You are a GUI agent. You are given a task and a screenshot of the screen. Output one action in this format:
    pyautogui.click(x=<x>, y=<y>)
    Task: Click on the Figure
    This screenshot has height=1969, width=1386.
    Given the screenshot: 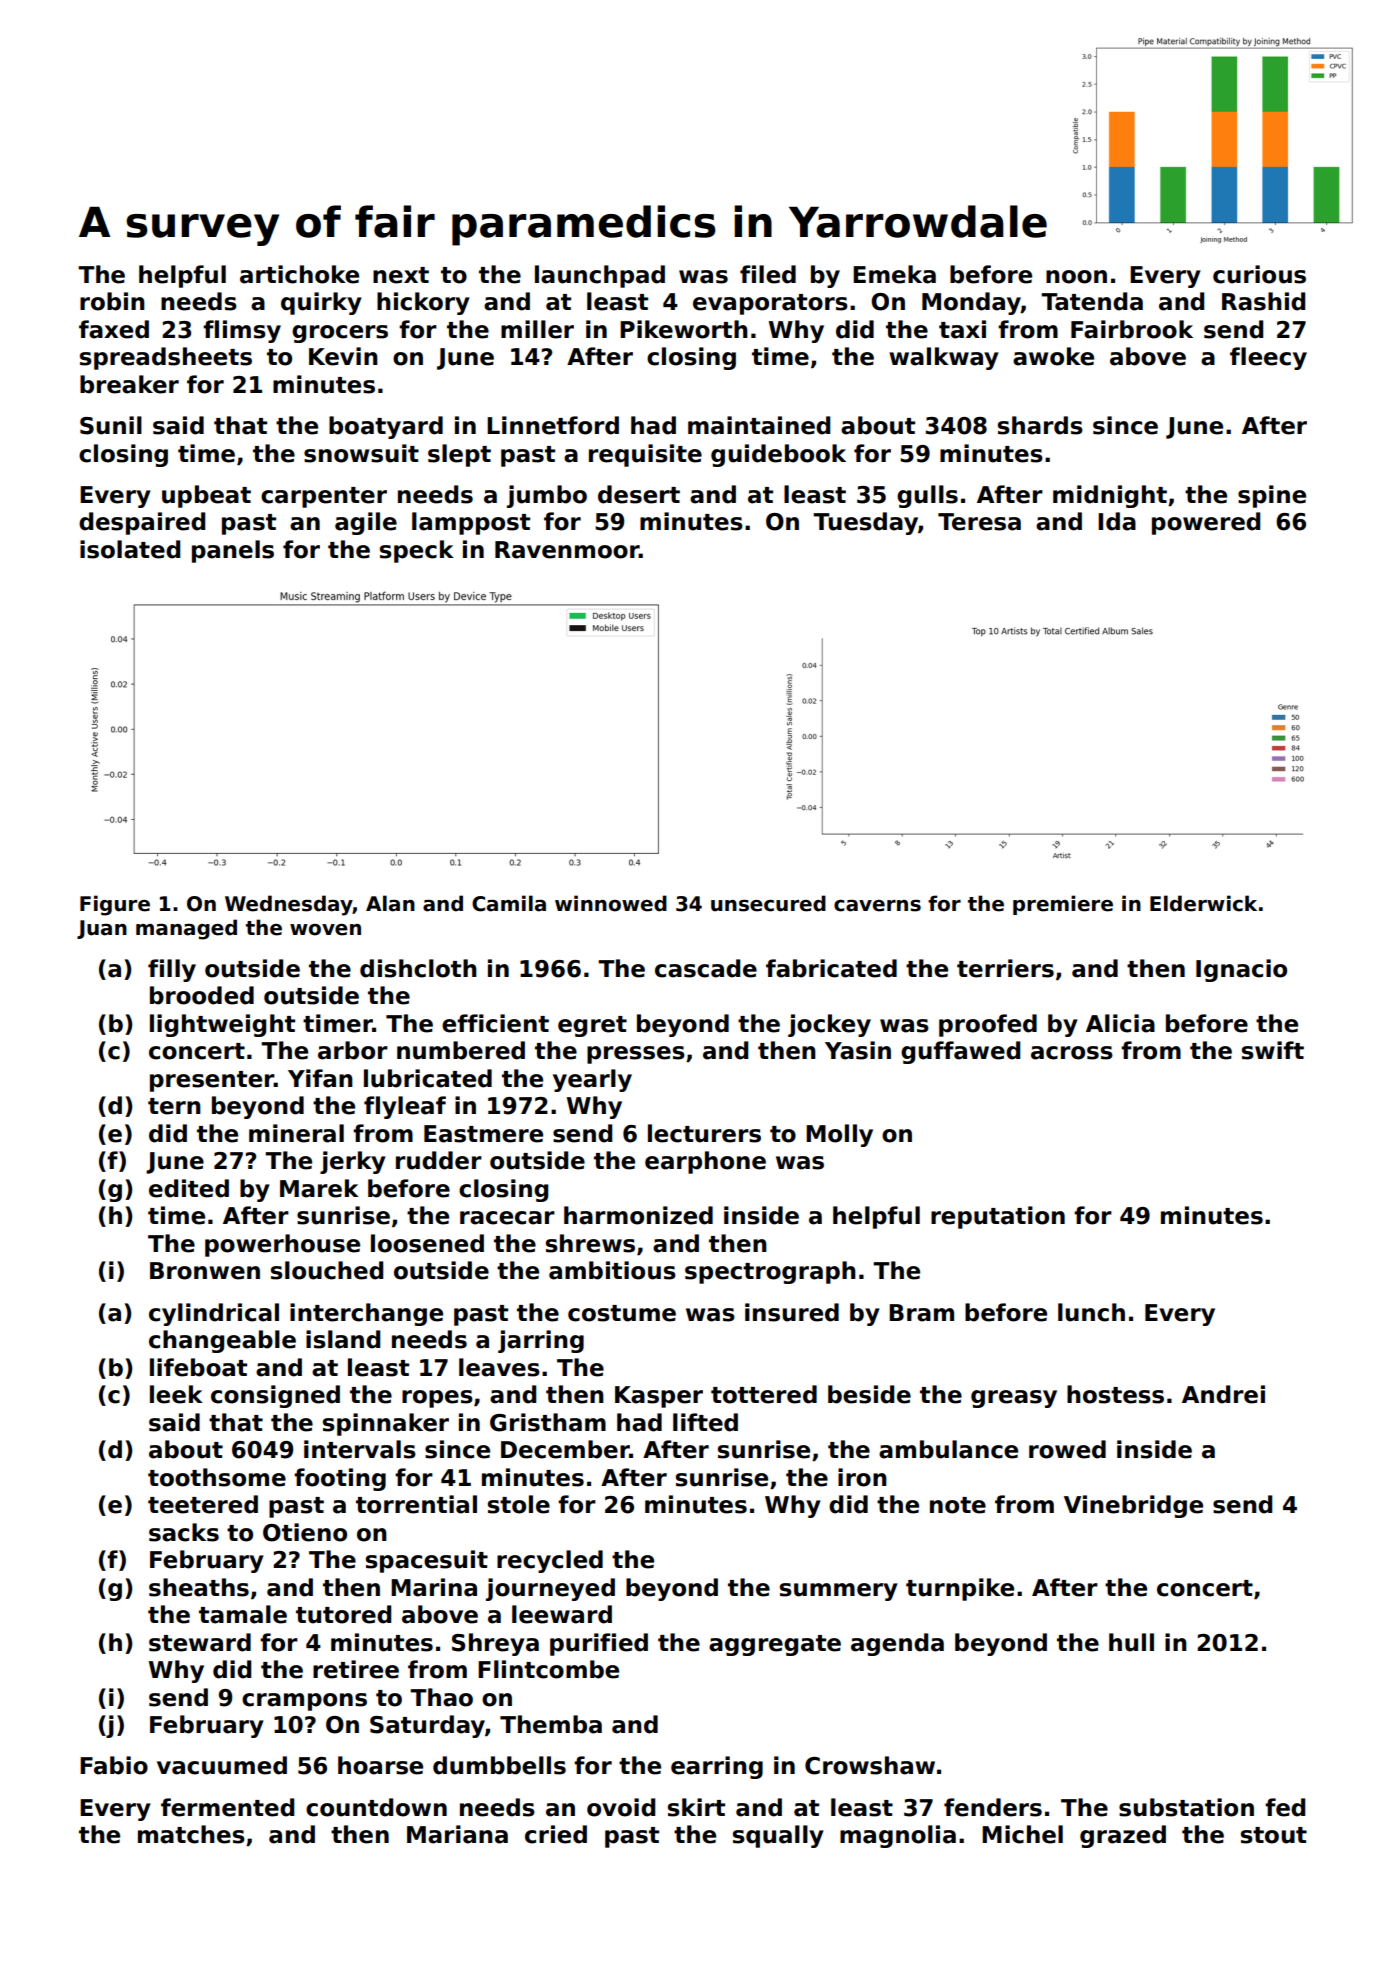 What is the action you would take?
    pyautogui.click(x=115, y=905)
